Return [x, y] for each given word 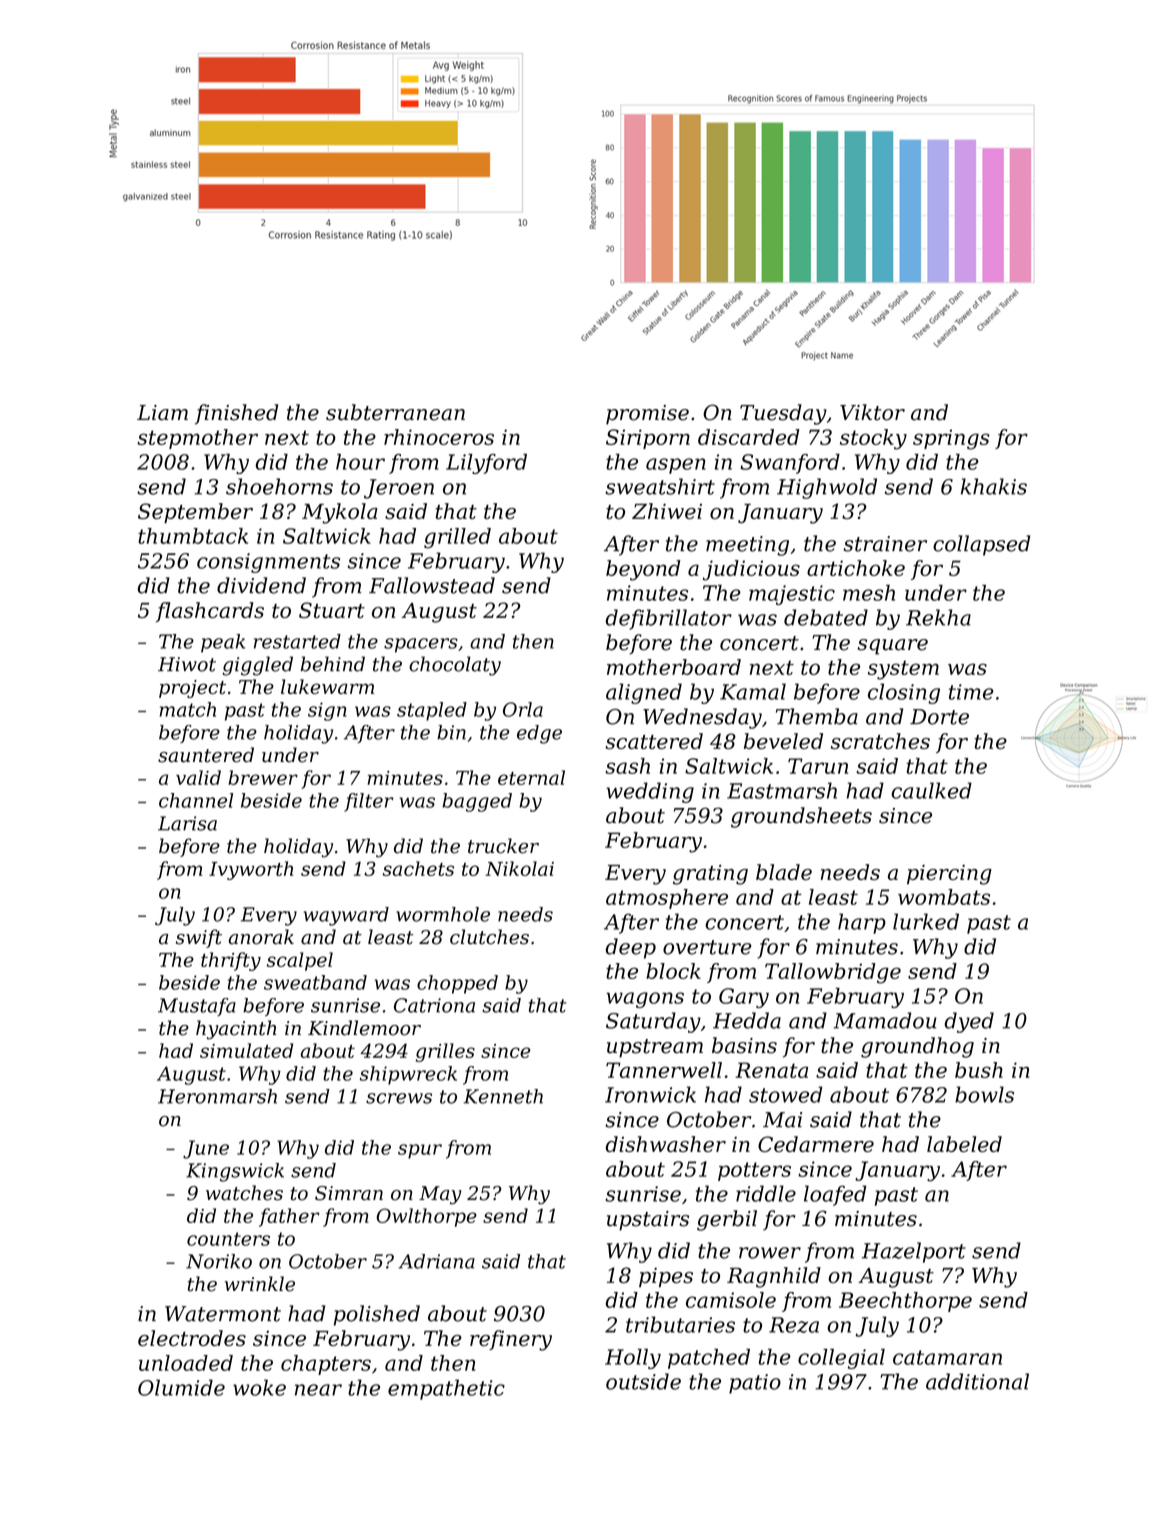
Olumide [181, 1387]
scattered [654, 741]
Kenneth [503, 1096]
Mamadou [885, 1020]
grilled [457, 538]
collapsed [981, 545]
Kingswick [235, 1172]
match [187, 709]
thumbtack [193, 536]
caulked [931, 790]
